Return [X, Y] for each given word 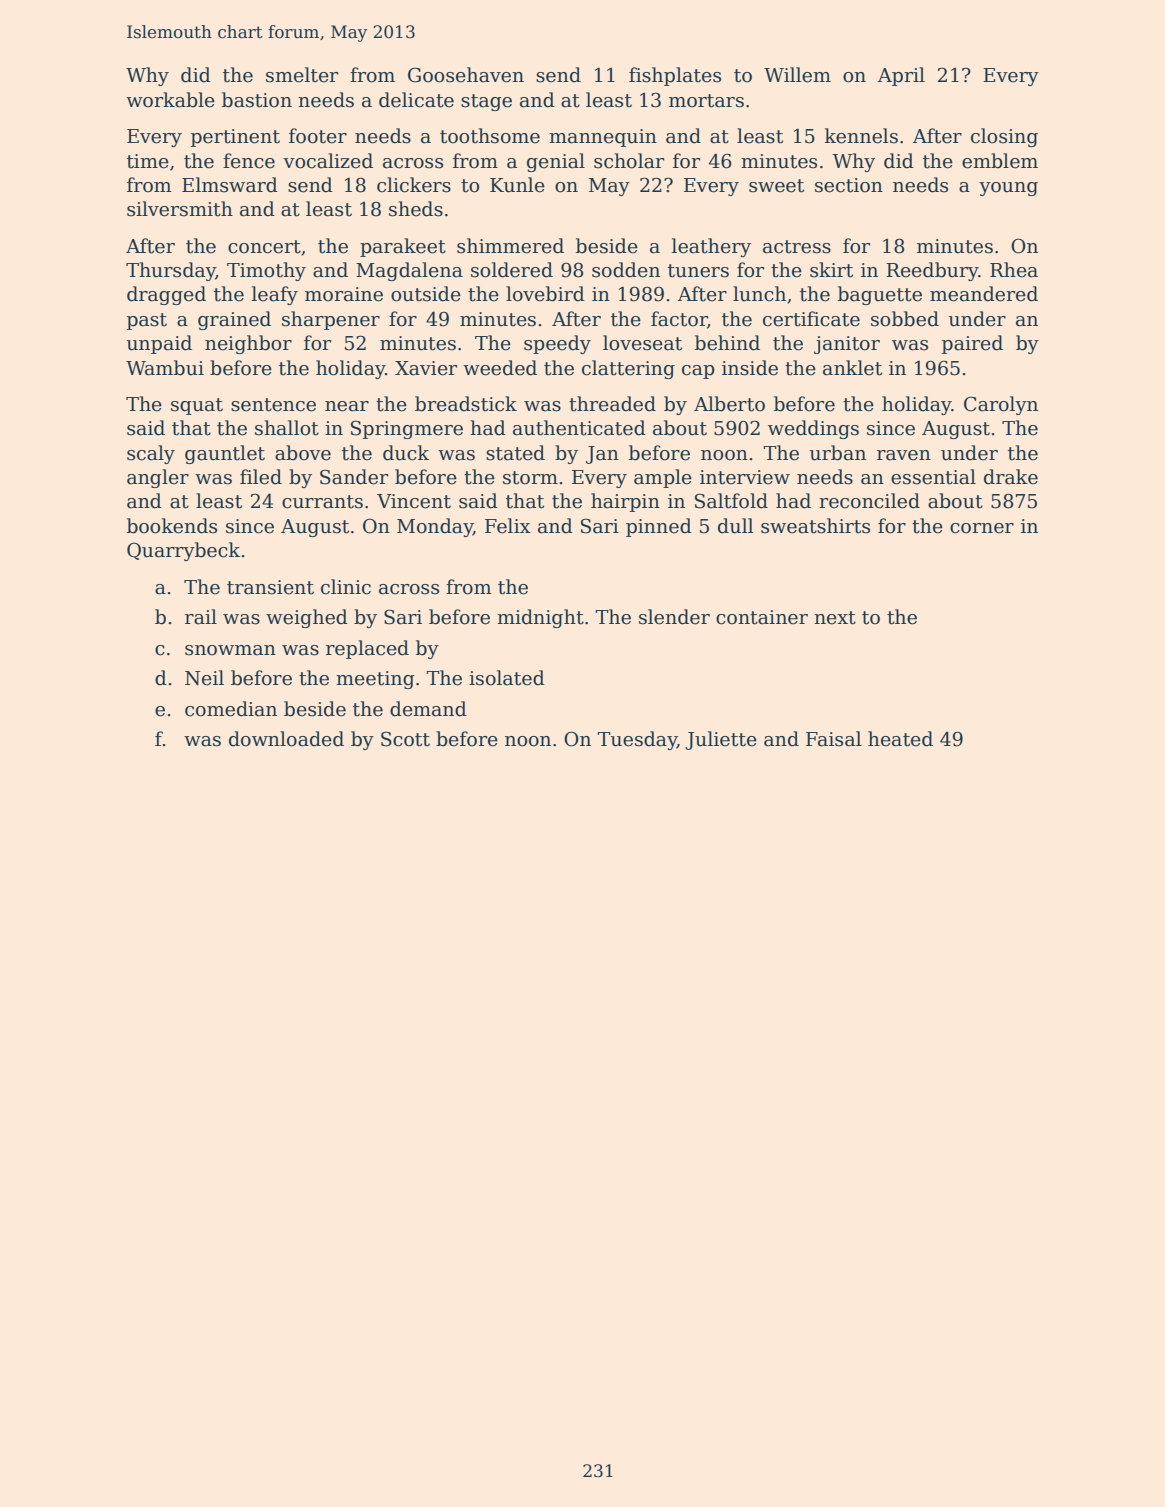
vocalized [328, 161]
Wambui [165, 368]
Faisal [833, 739]
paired [972, 344]
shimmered [510, 246]
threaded [612, 404]
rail [201, 617]
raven [904, 455]
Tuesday [637, 740]
